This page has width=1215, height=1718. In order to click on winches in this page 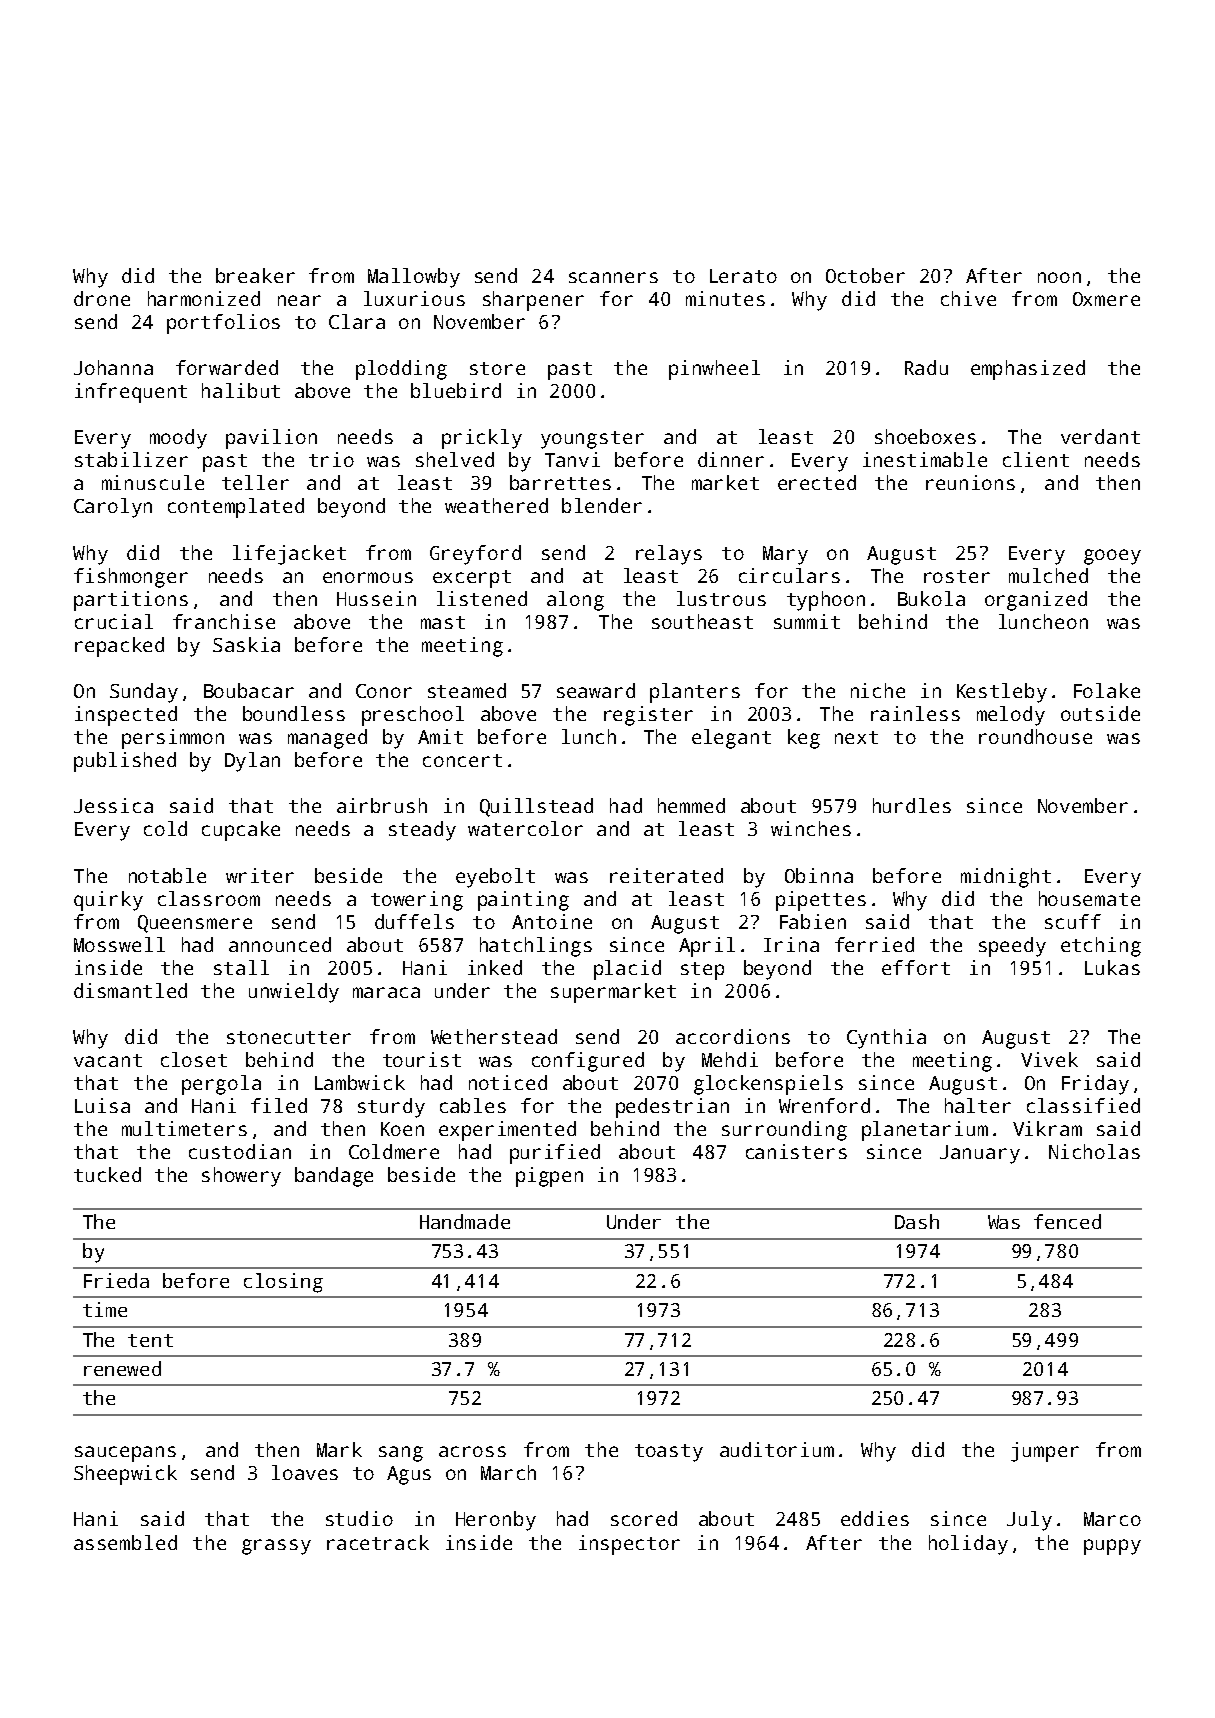, I will do `click(811, 828)`.
